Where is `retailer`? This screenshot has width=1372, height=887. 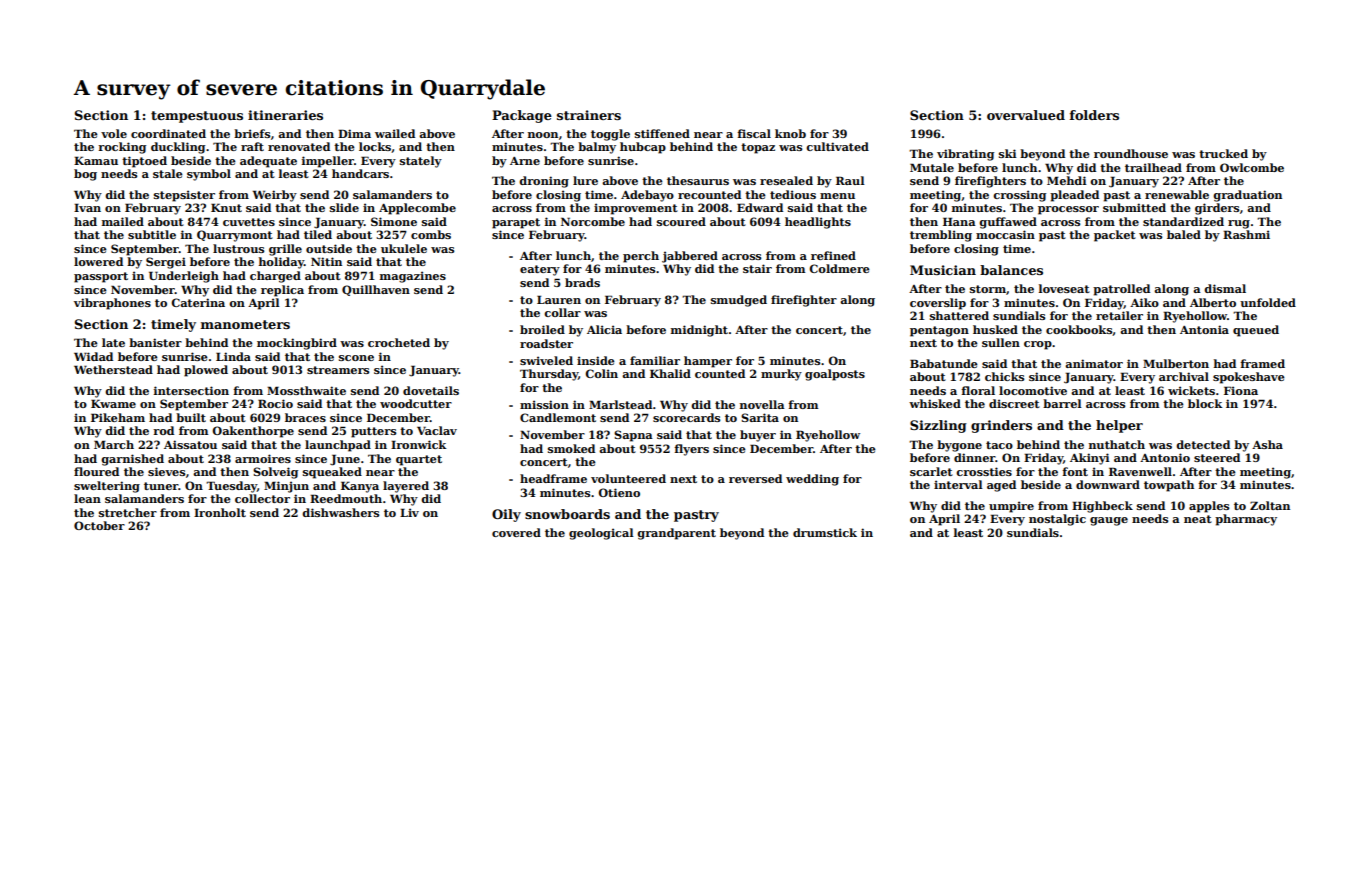
retailer is located at coordinates (1119, 315).
